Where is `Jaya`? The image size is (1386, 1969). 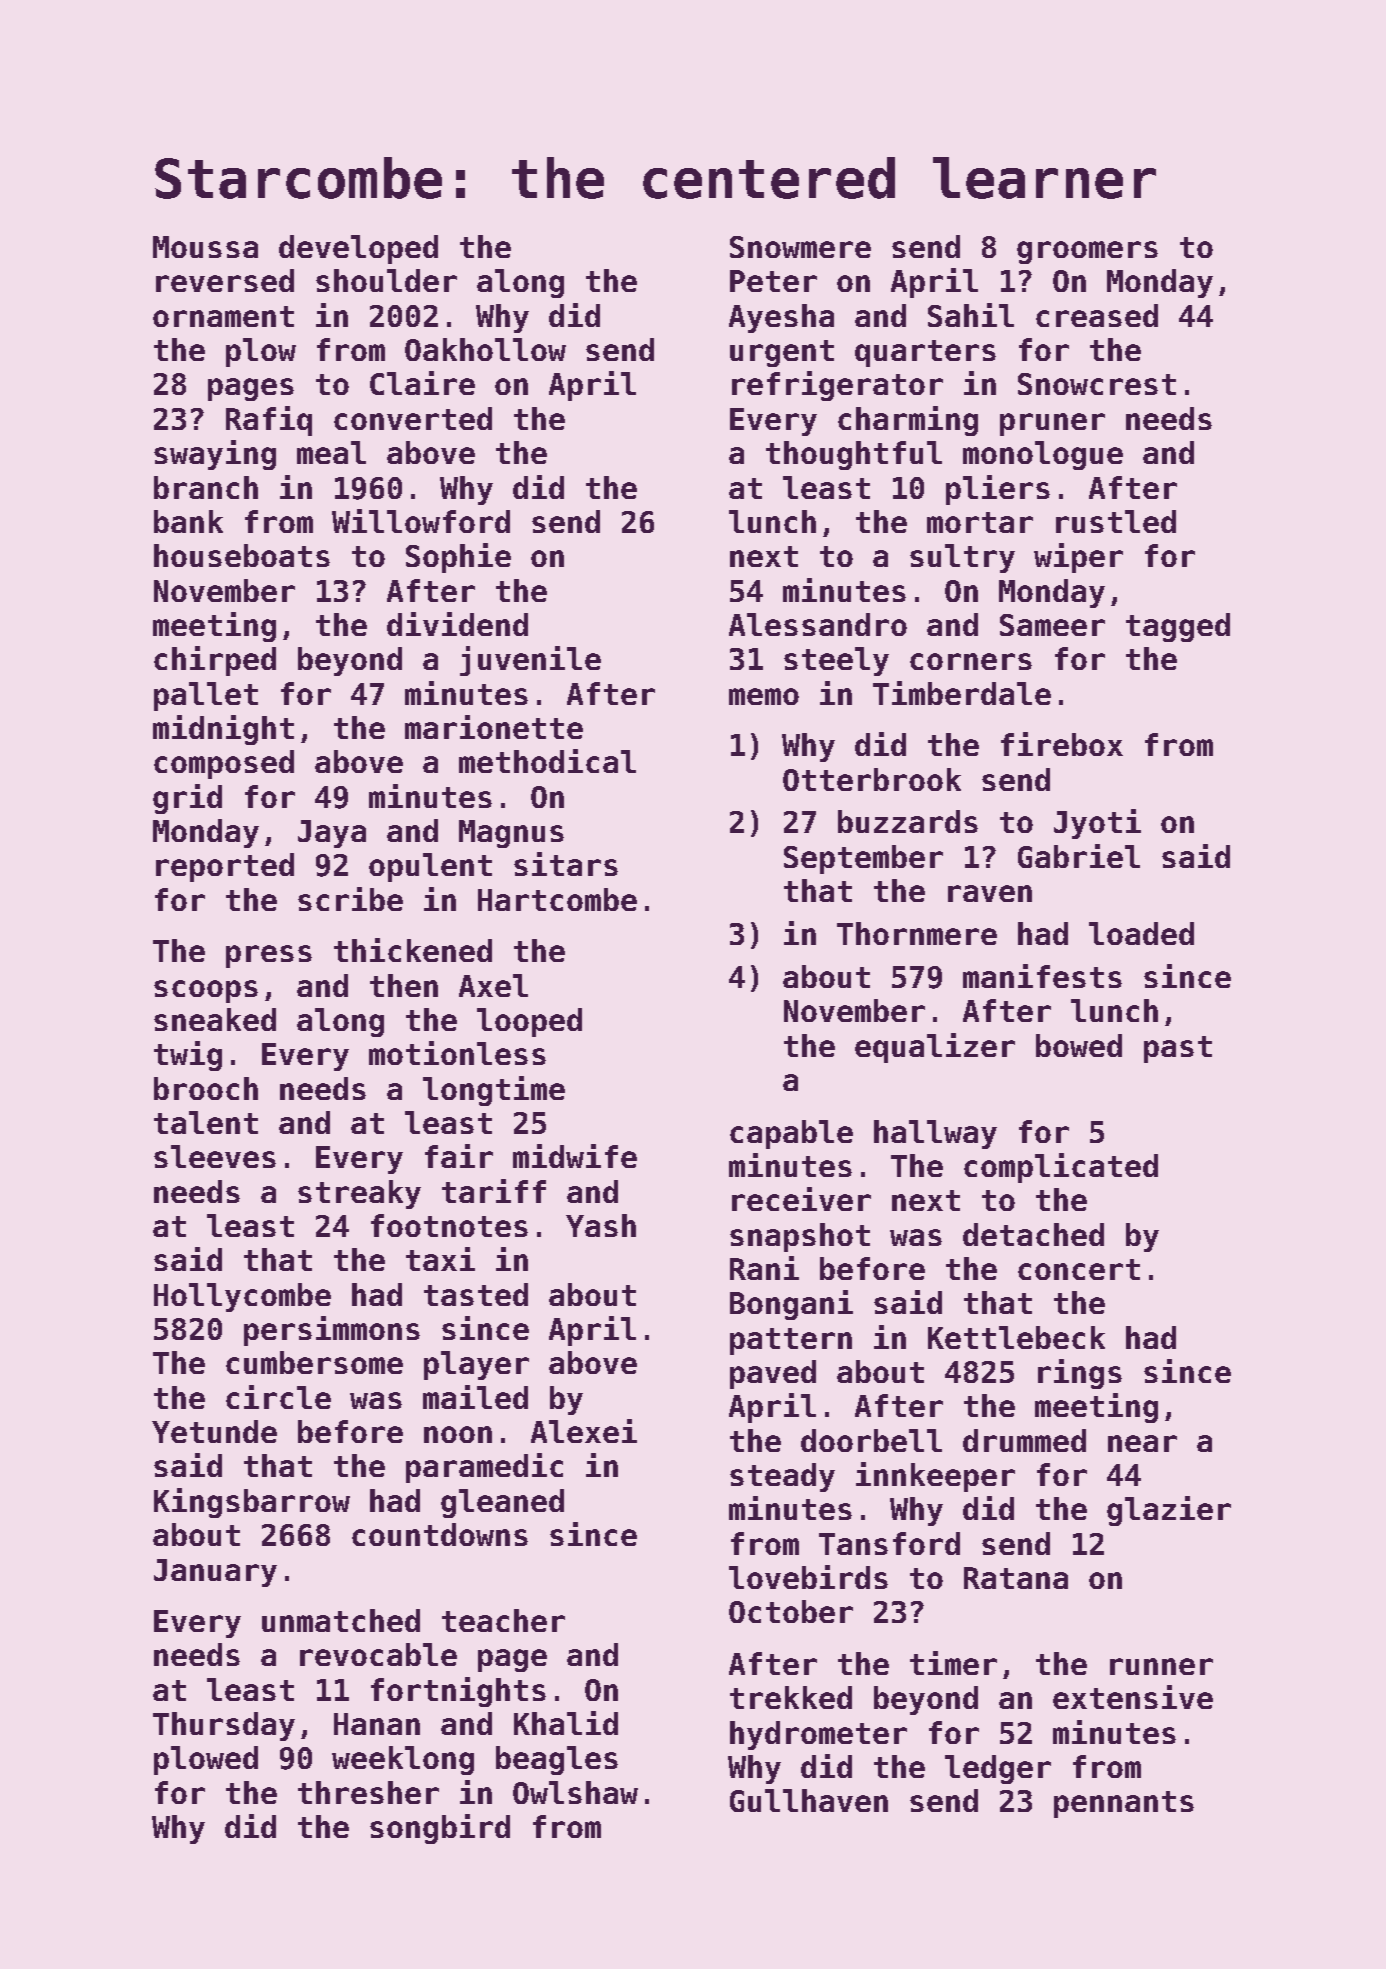 Jaya is located at coordinates (332, 834).
